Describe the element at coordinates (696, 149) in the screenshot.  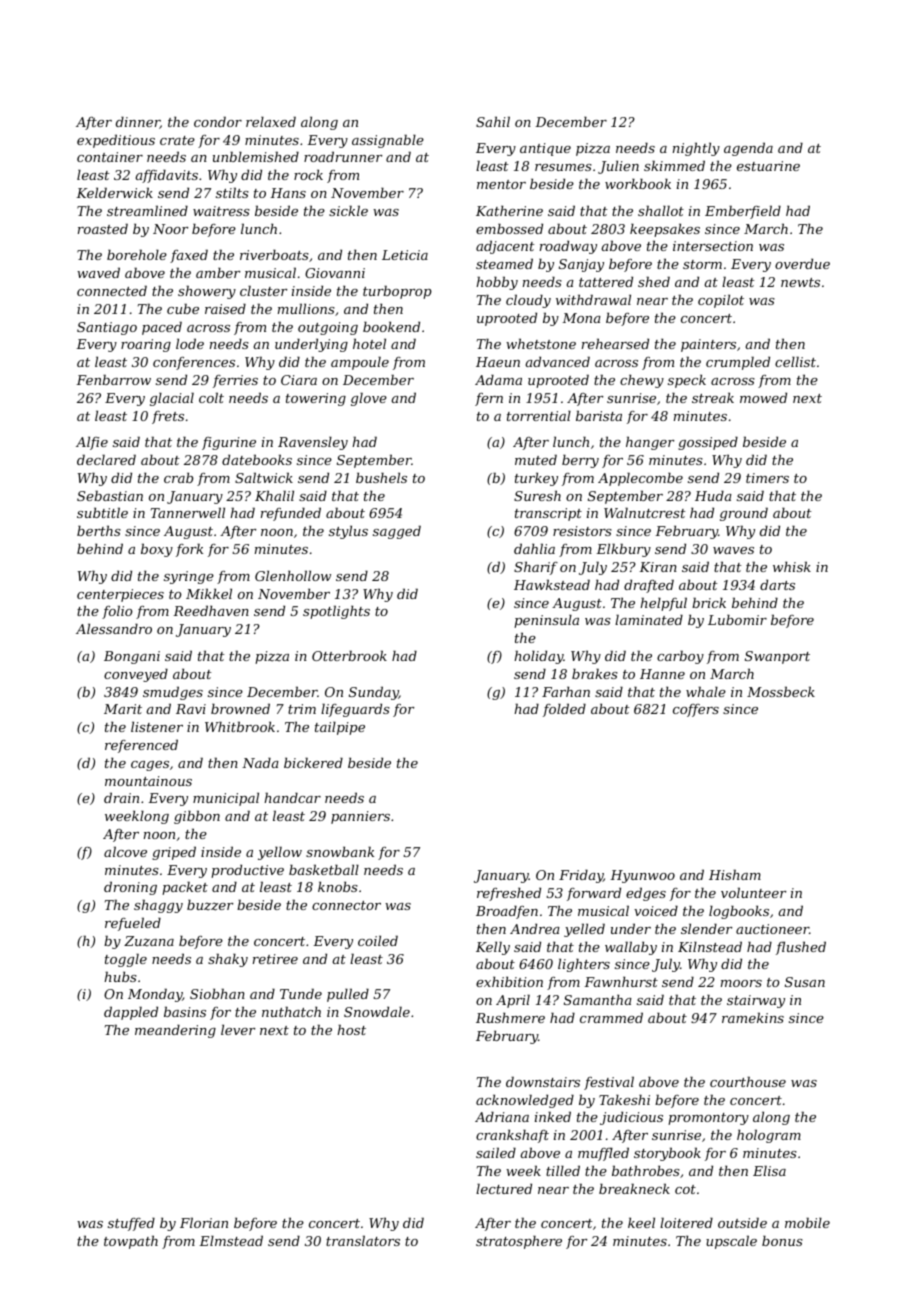
I see `nightly` at that location.
